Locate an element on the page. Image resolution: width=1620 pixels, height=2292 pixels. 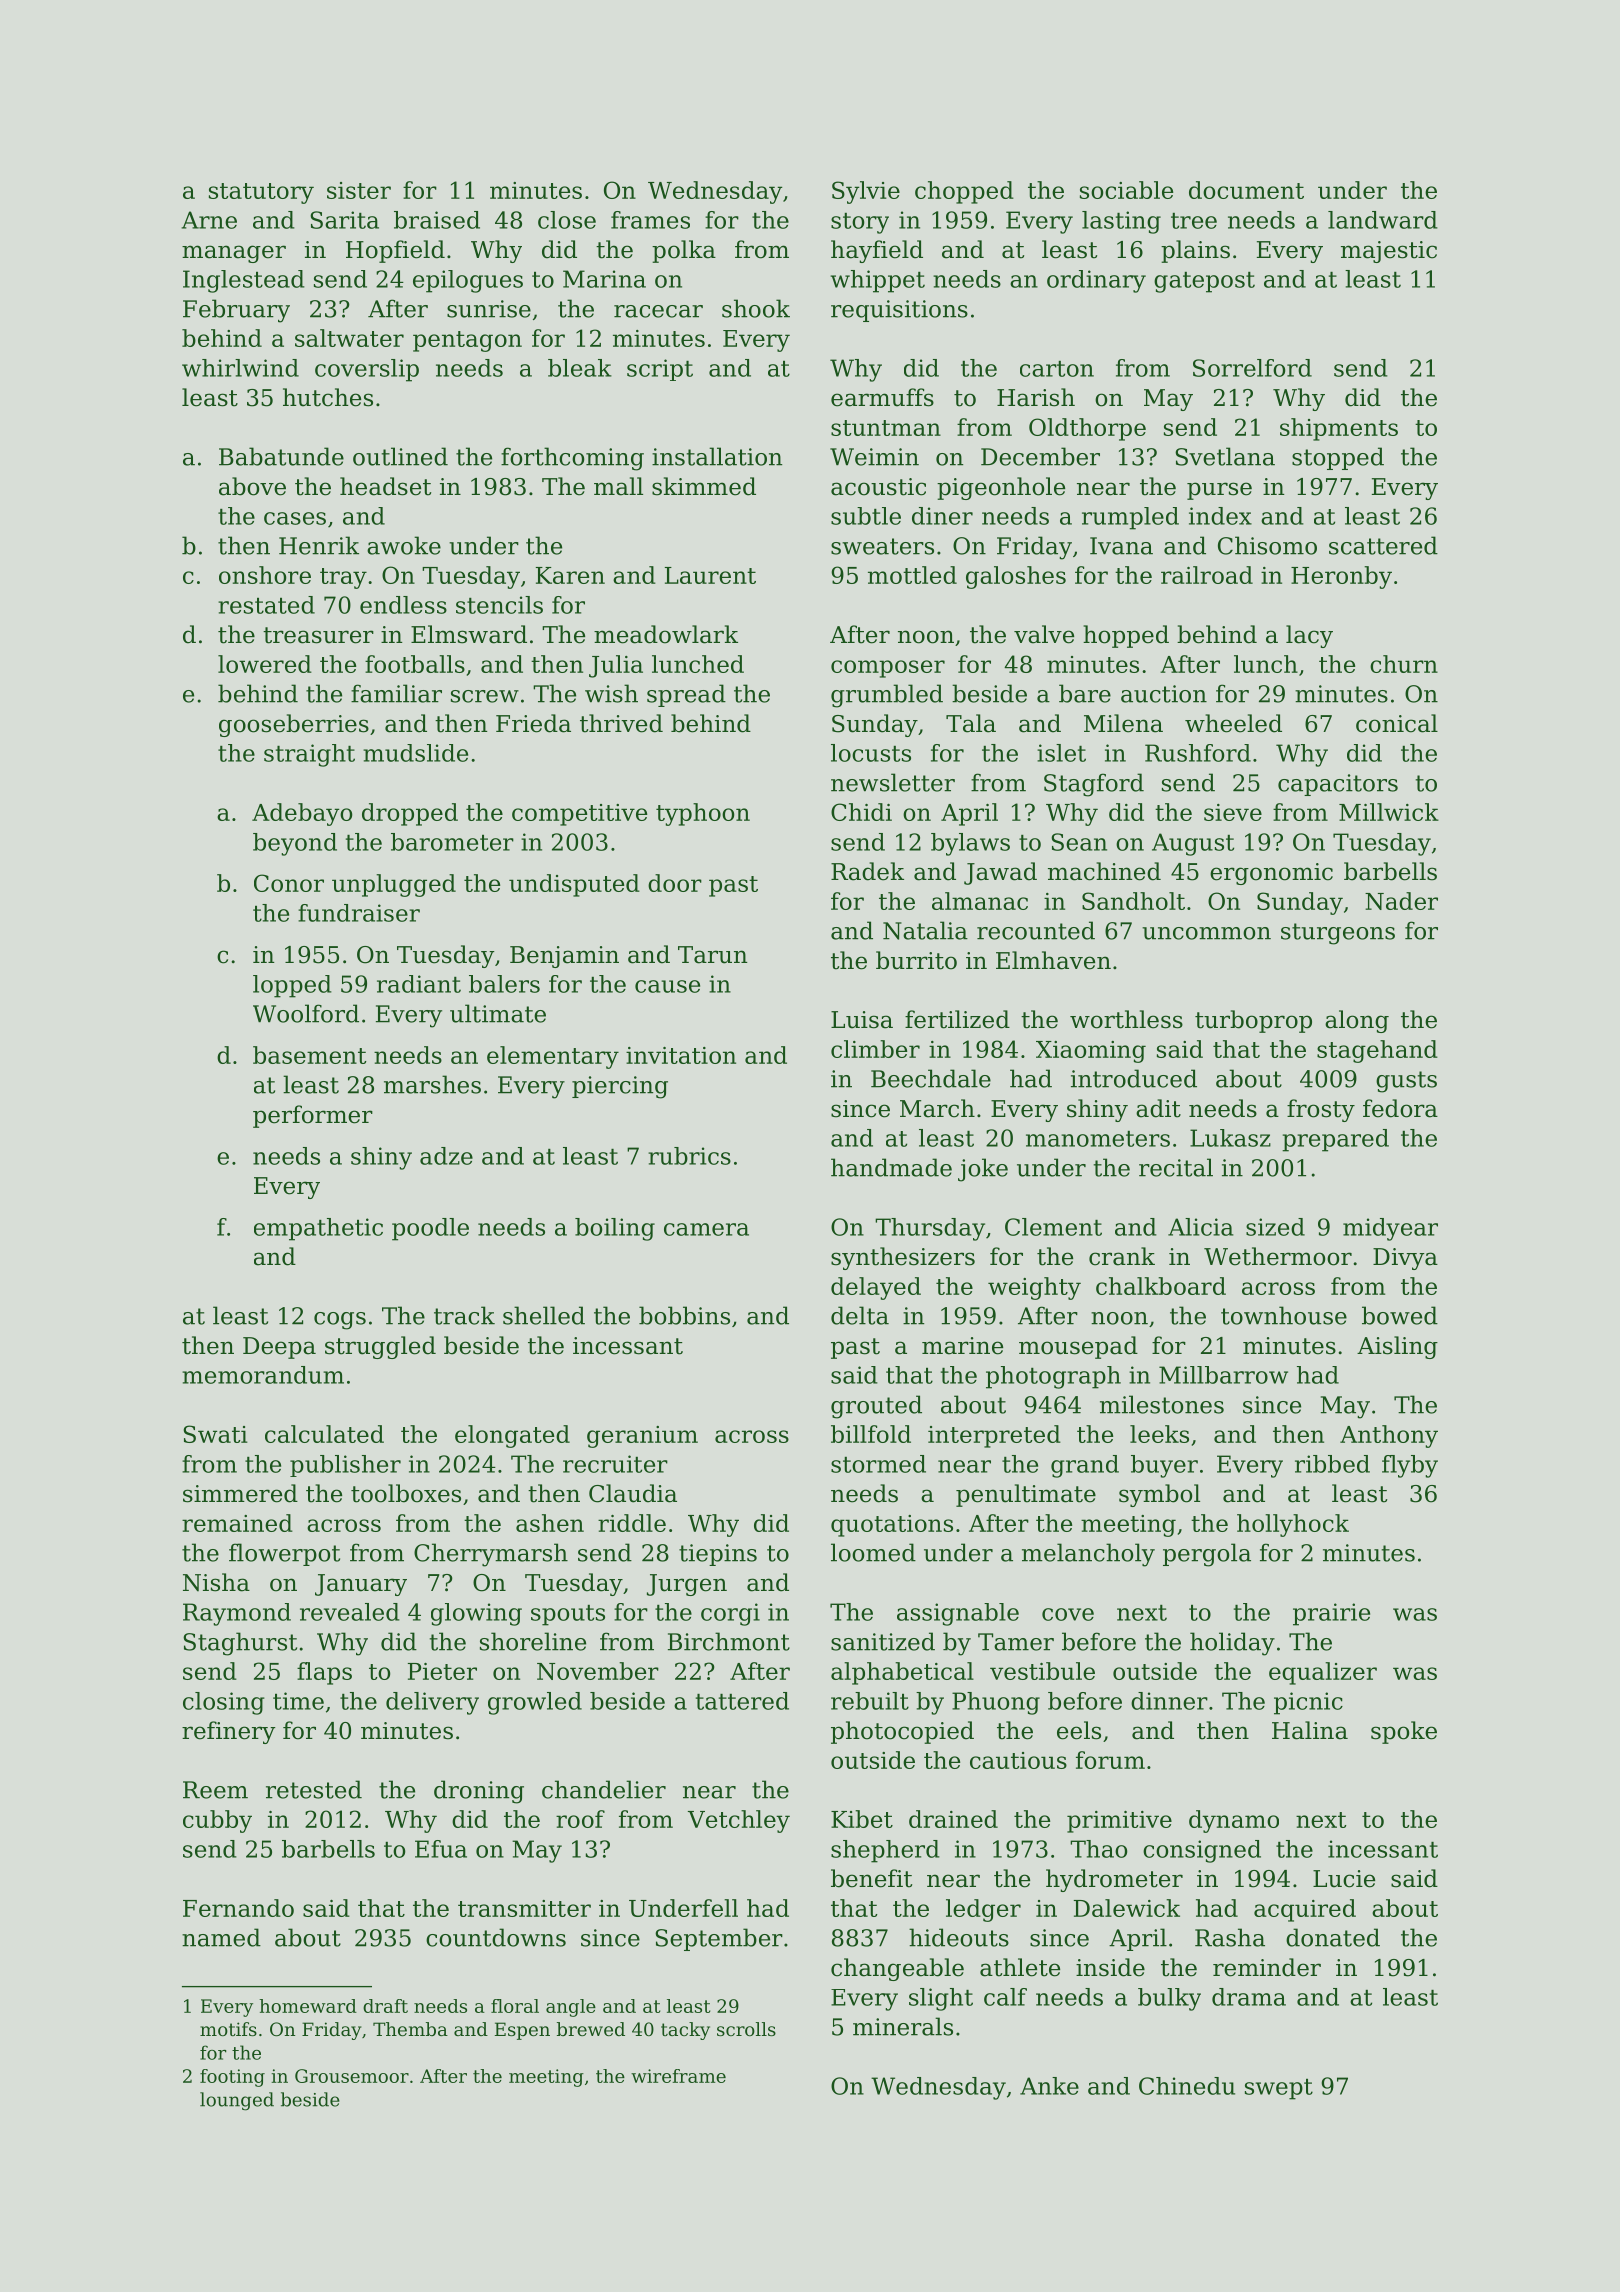
sturgeons is located at coordinates (1338, 934).
